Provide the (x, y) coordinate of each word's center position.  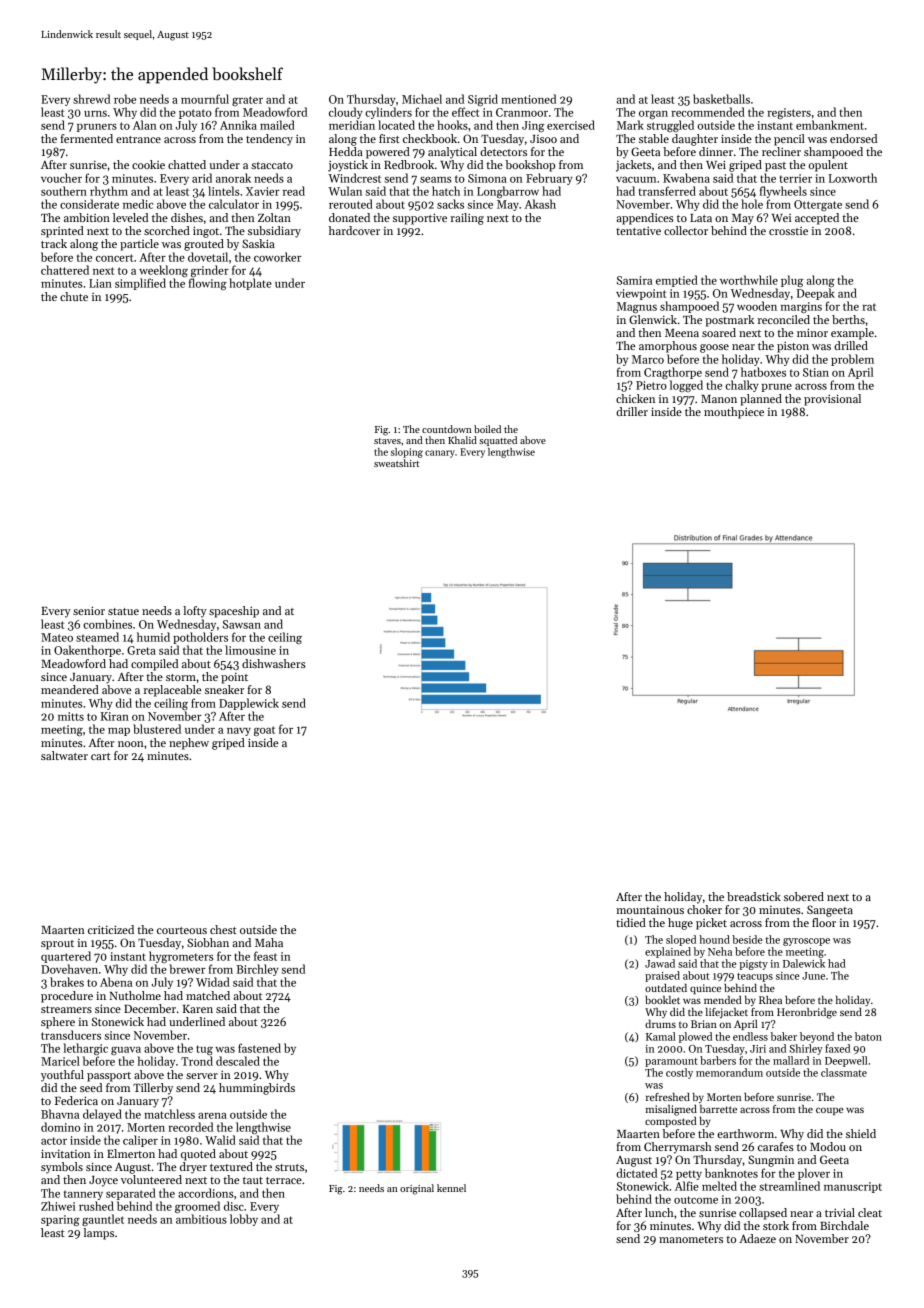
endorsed (853, 138)
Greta (141, 650)
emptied (677, 281)
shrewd (91, 99)
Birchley (257, 970)
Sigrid (483, 100)
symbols (62, 1168)
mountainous (650, 910)
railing (467, 219)
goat (264, 731)
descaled (238, 1061)
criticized (111, 929)
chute (74, 296)
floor (824, 922)
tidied (631, 922)
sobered (804, 896)
